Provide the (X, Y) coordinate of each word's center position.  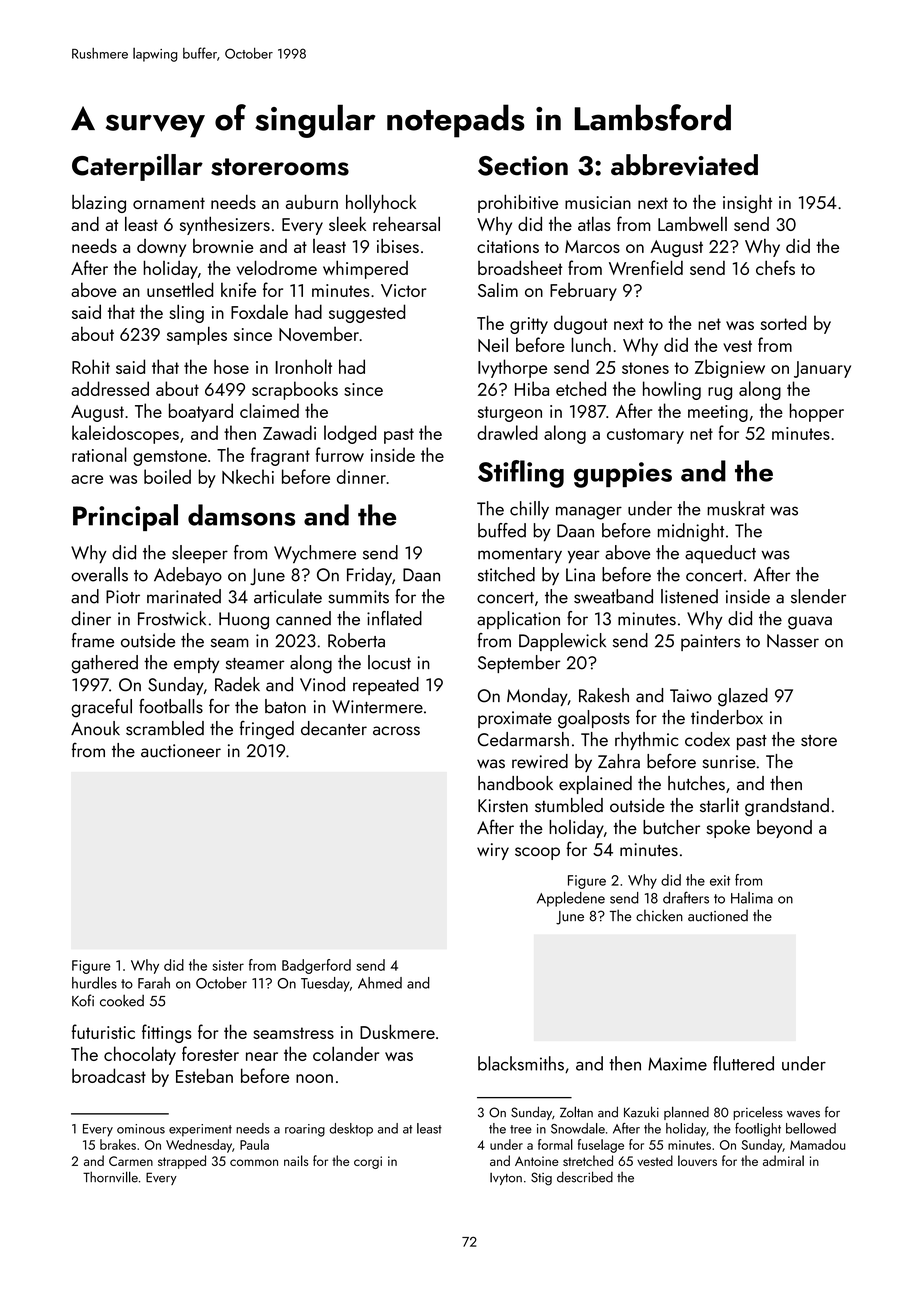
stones (645, 368)
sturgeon (510, 414)
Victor (404, 290)
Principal (125, 517)
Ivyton (506, 1179)
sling (186, 313)
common (254, 1162)
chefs (775, 267)
